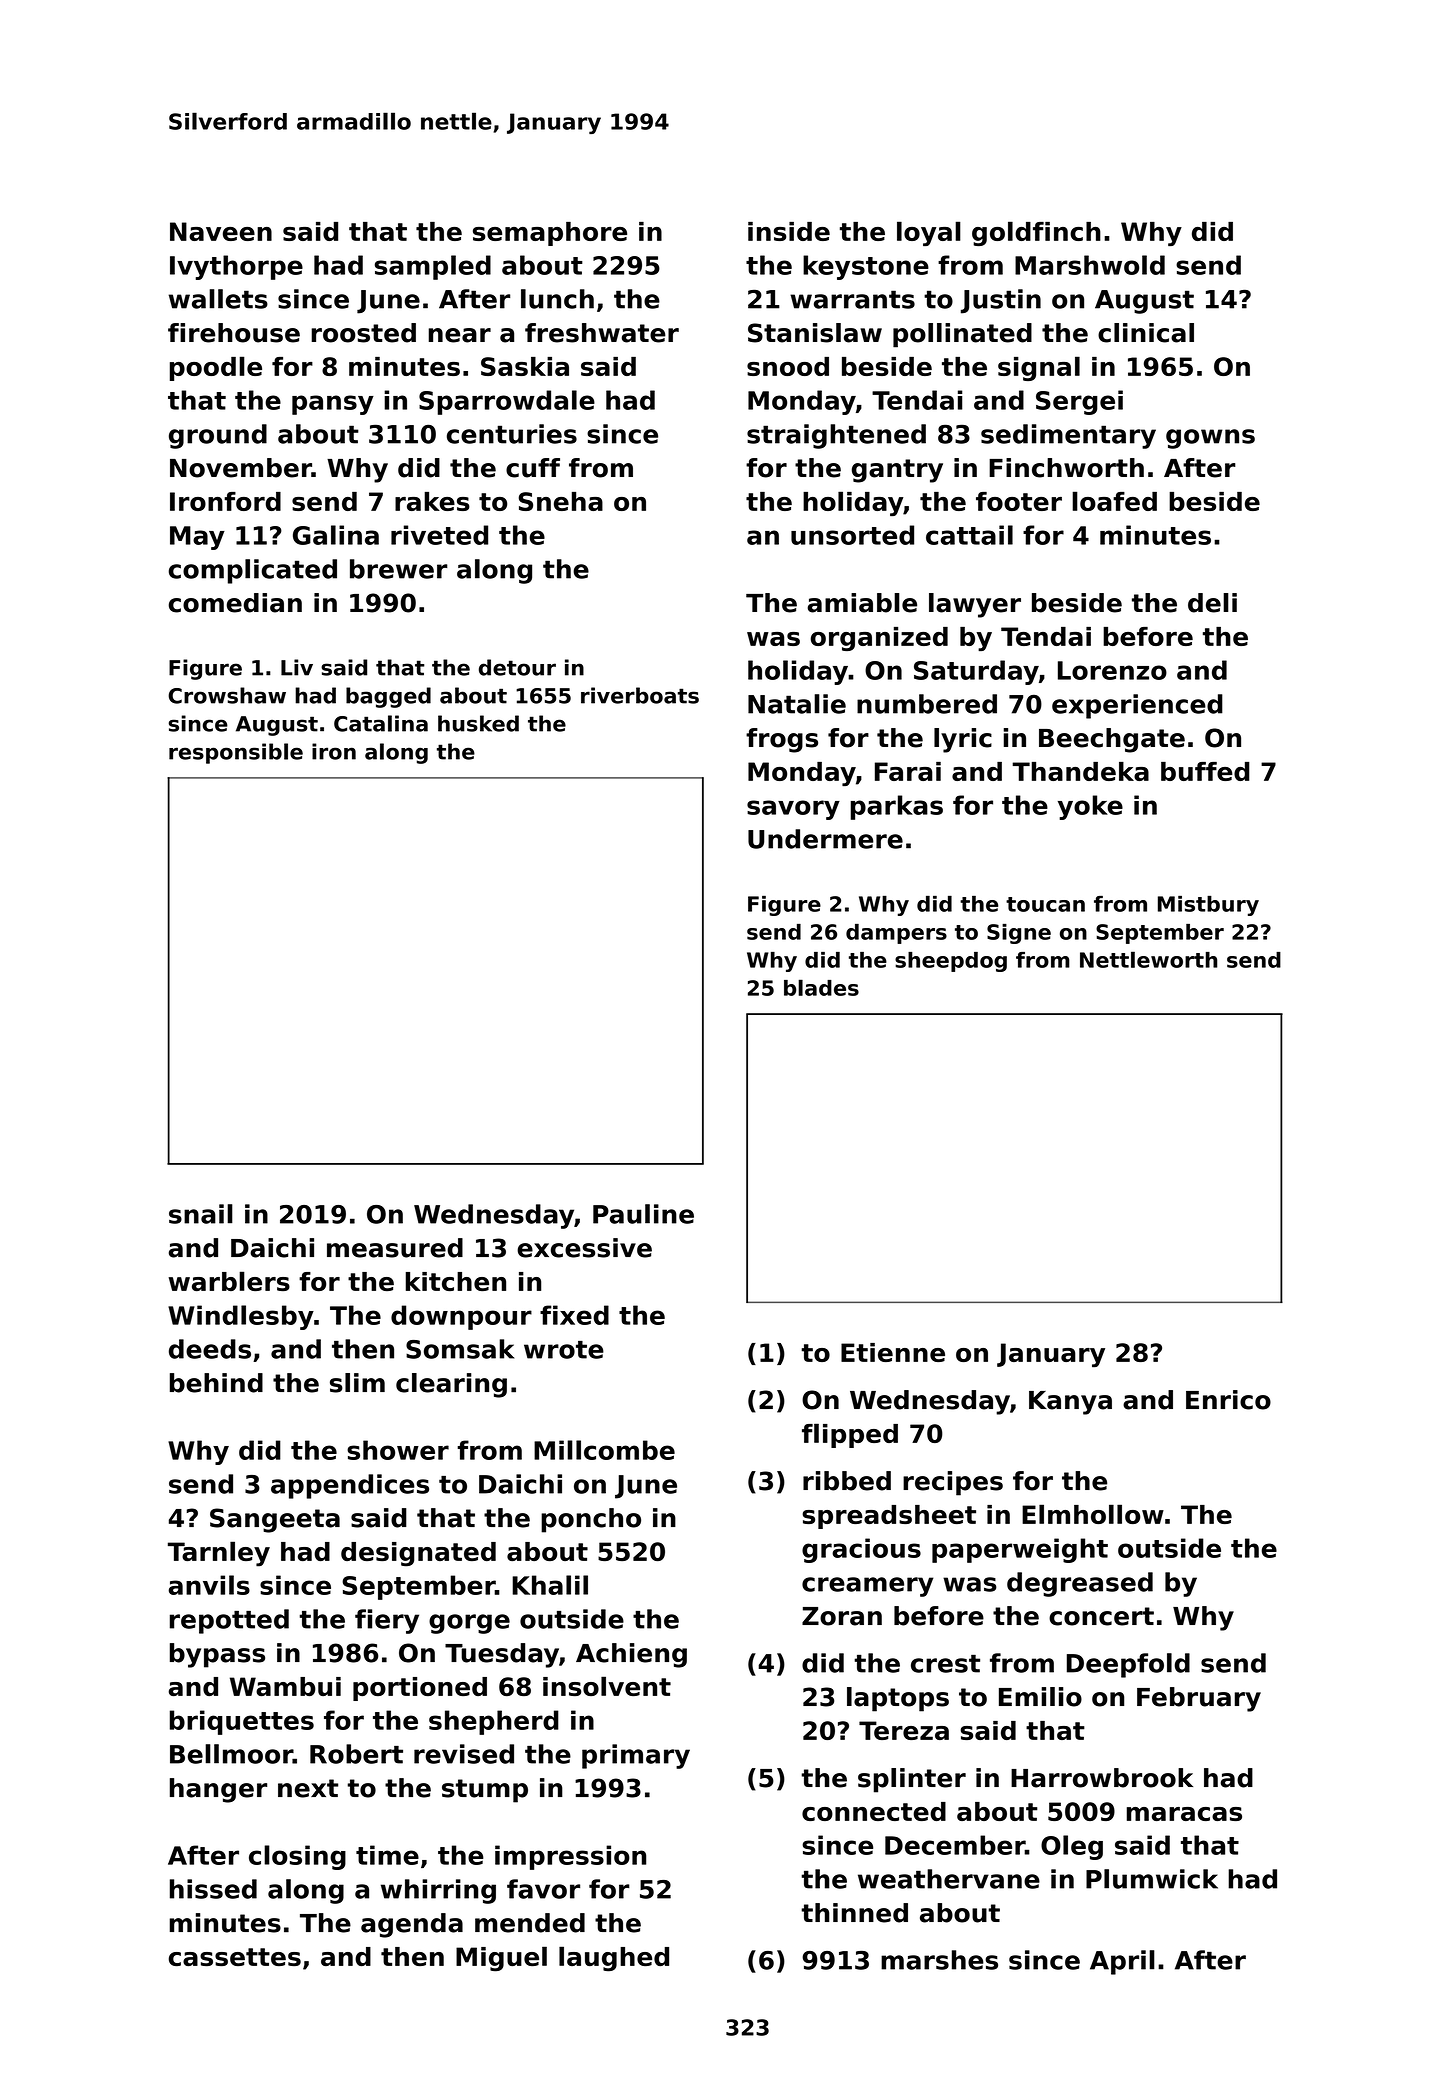  What do you see at coordinates (1039, 368) in the screenshot?
I see `signal` at bounding box center [1039, 368].
